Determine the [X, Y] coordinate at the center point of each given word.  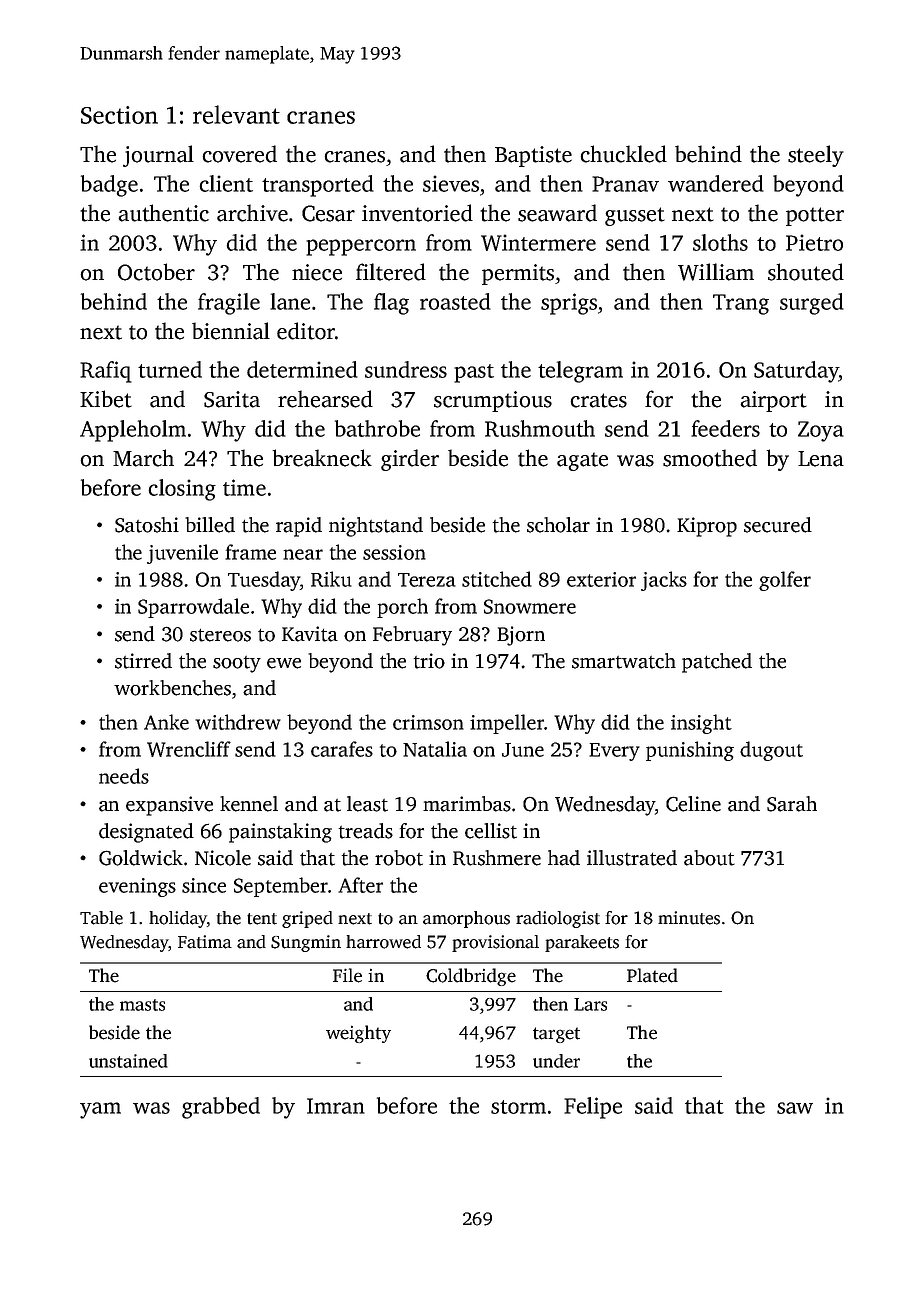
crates [598, 400]
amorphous [466, 919]
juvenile [182, 554]
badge [109, 186]
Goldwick [141, 858]
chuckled [623, 154]
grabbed [221, 1108]
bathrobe [377, 428]
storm [518, 1107]
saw [795, 1108]
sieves [451, 183]
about [709, 858]
